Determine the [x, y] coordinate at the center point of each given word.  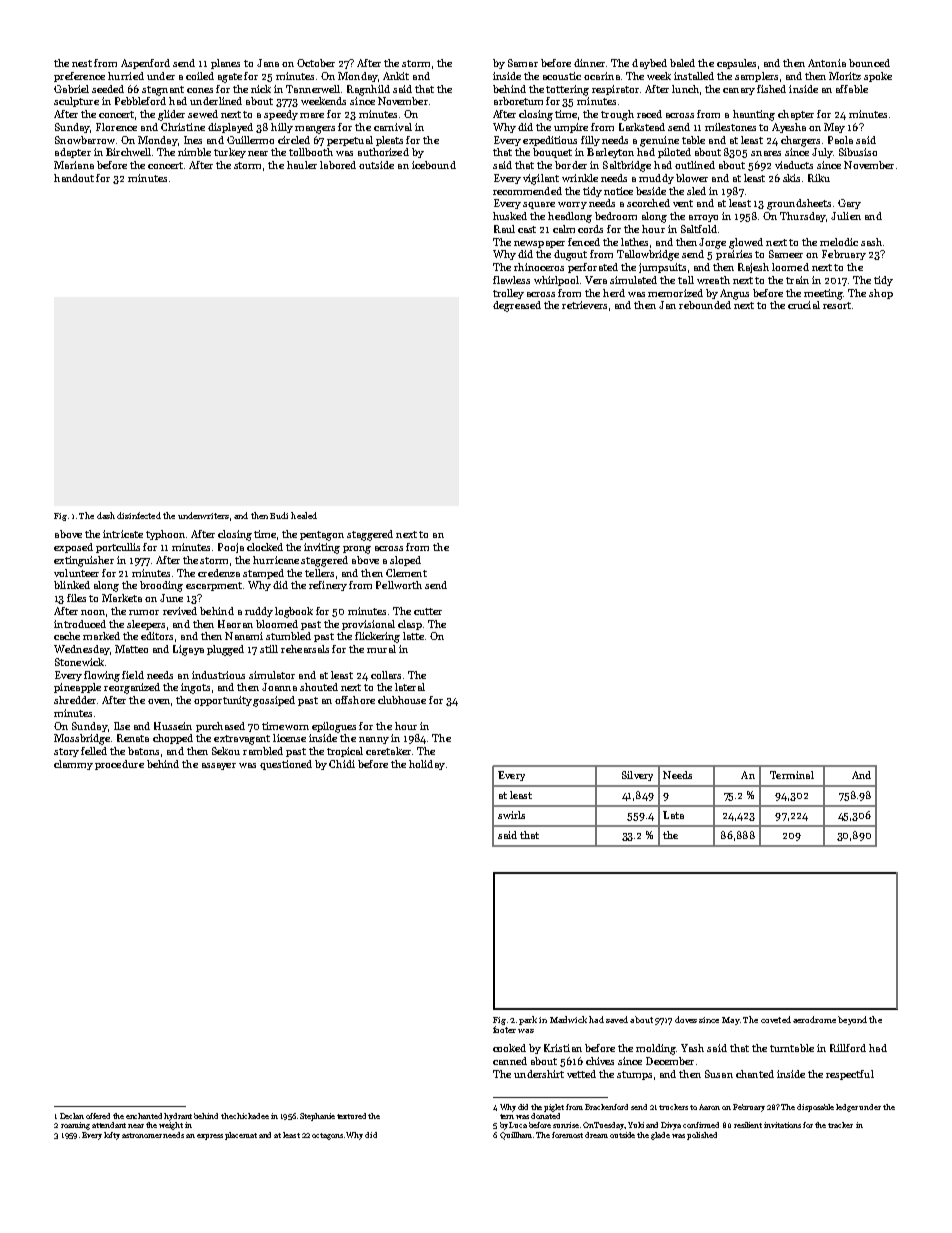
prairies [734, 255]
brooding [161, 586]
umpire [571, 128]
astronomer [143, 1135]
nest [82, 63]
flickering [377, 637]
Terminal [792, 775]
